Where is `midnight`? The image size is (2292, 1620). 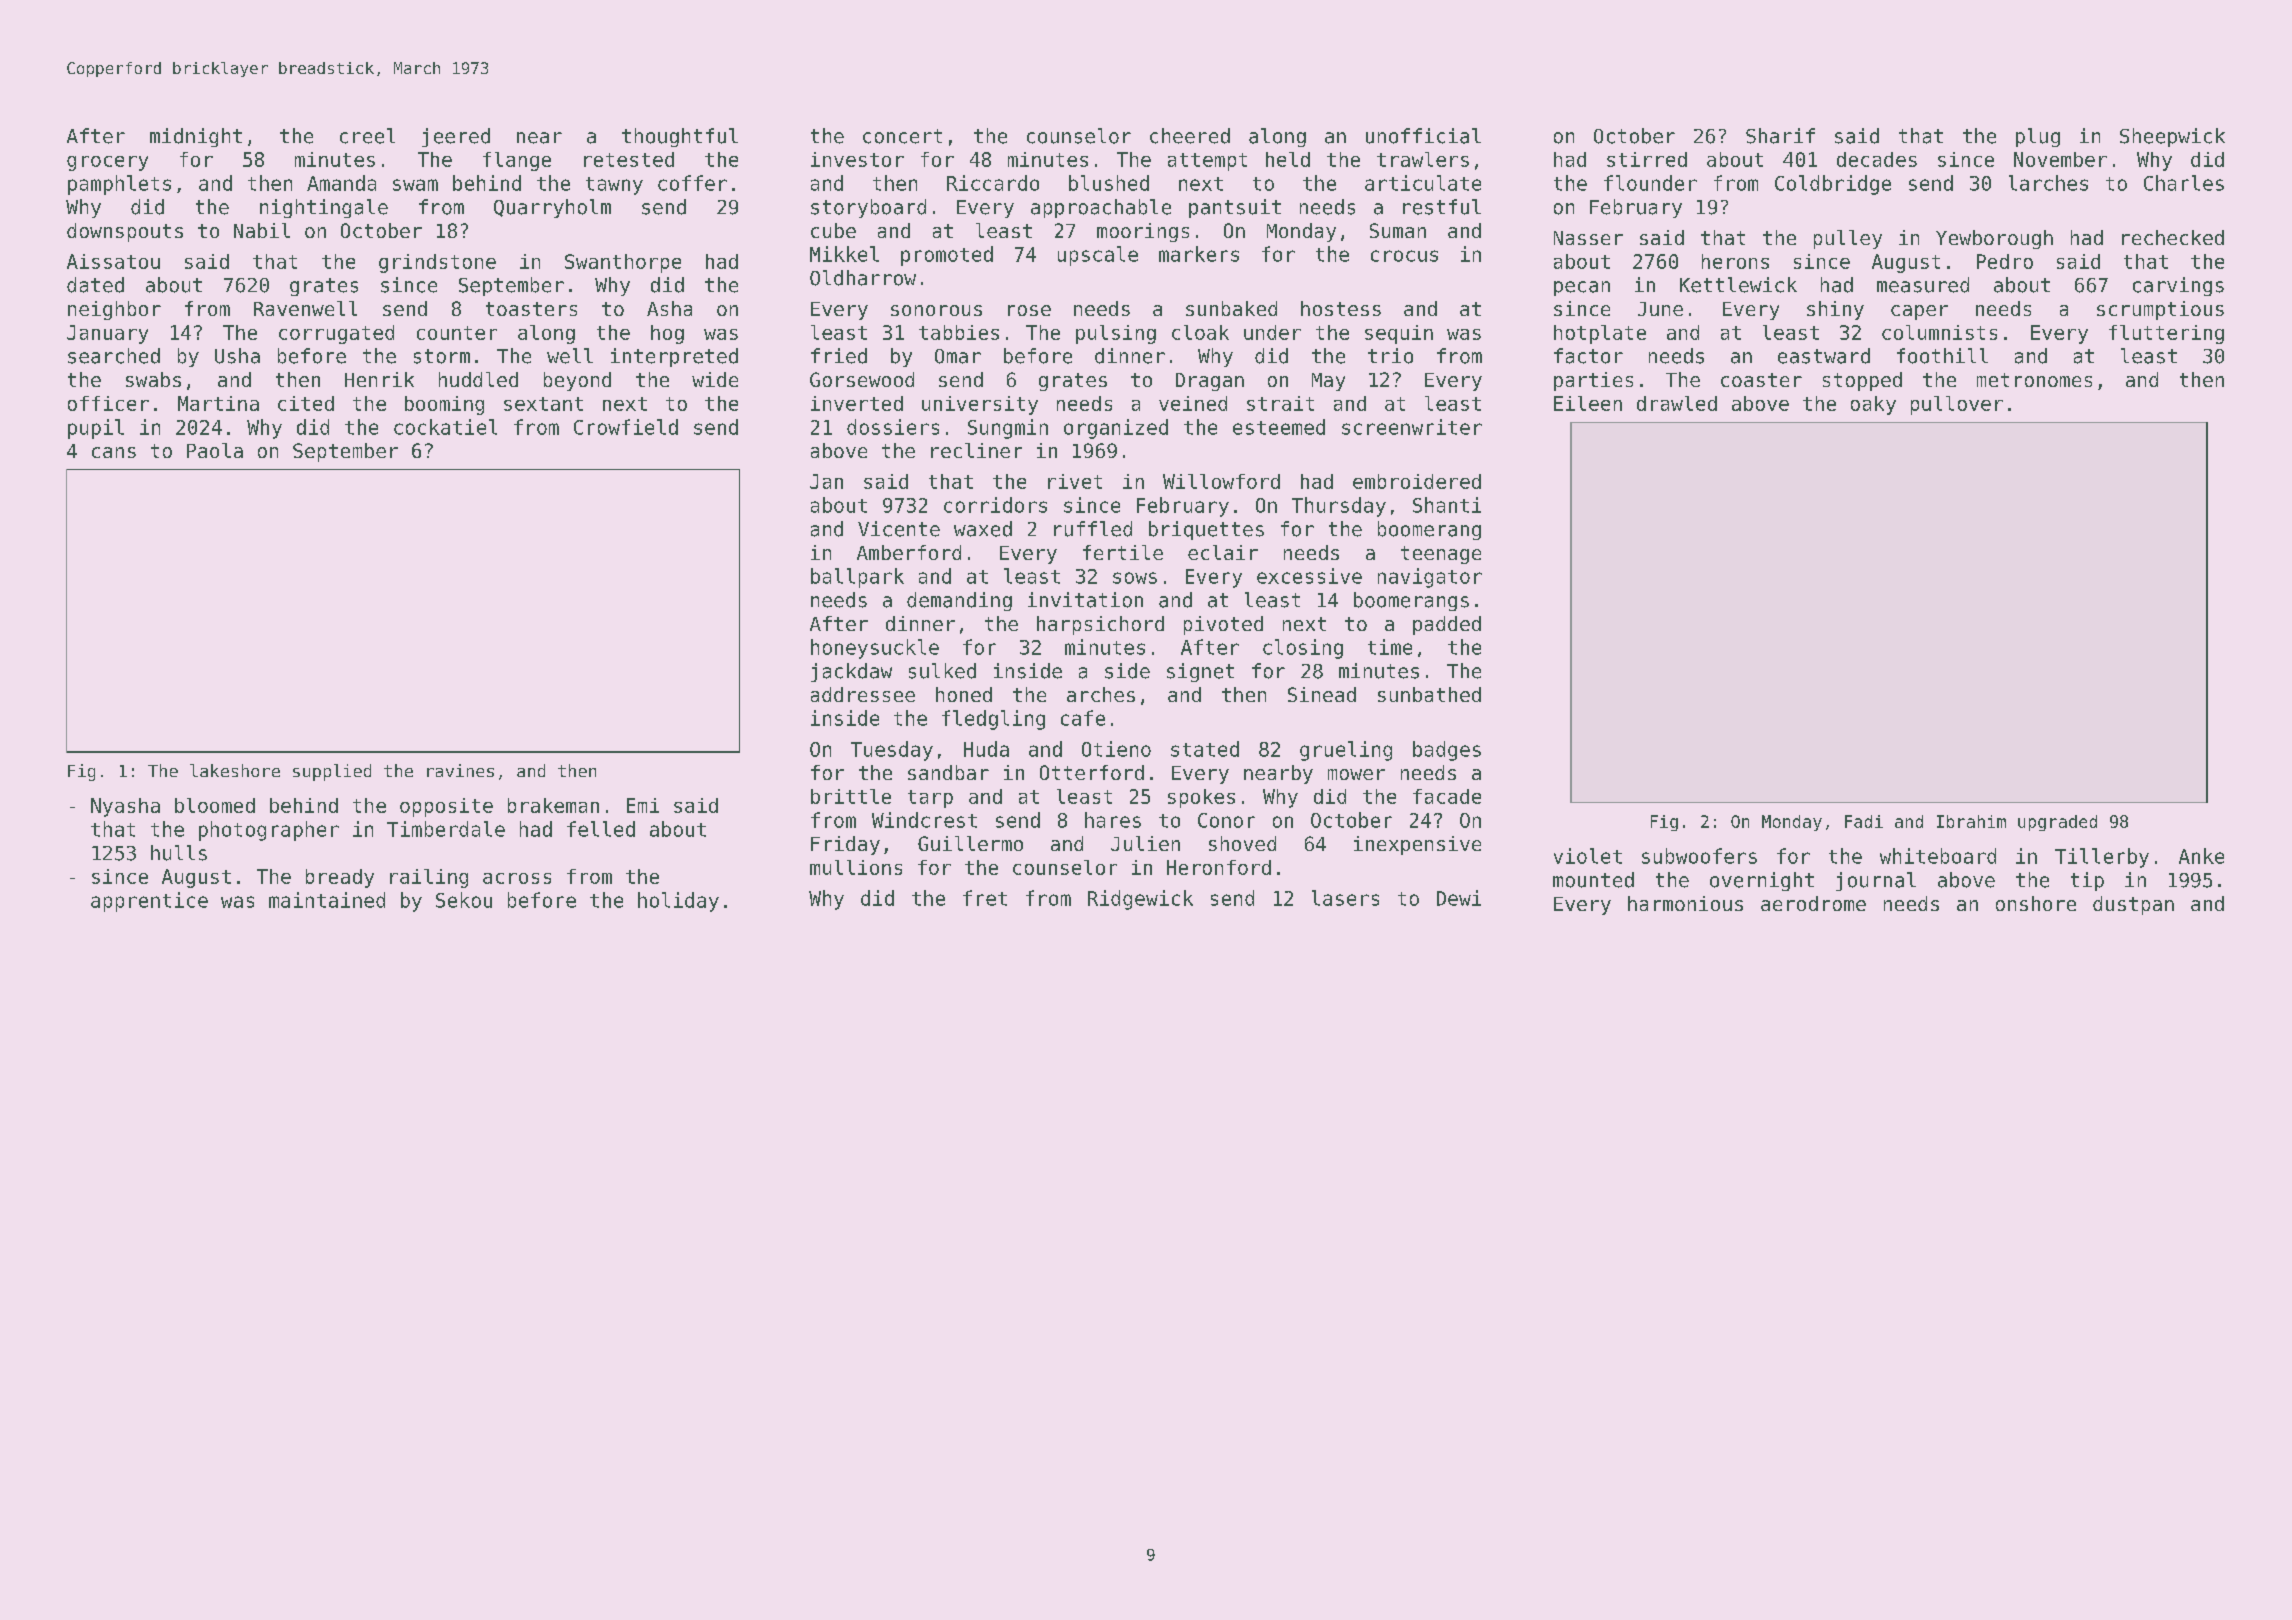
midnight is located at coordinates (196, 137).
